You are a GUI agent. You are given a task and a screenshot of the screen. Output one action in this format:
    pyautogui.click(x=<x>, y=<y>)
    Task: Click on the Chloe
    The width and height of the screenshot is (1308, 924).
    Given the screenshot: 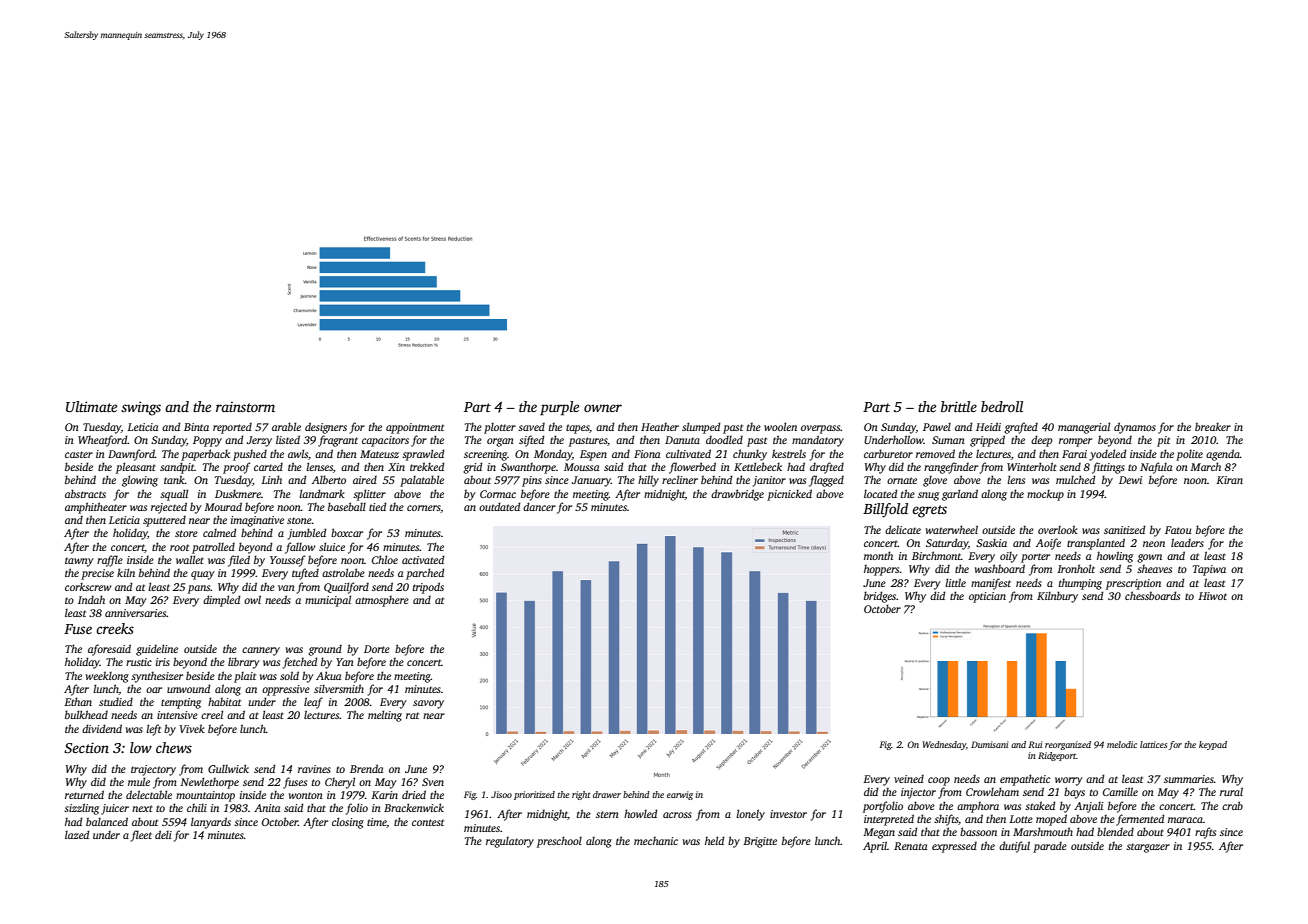 What is the action you would take?
    pyautogui.click(x=385, y=559)
